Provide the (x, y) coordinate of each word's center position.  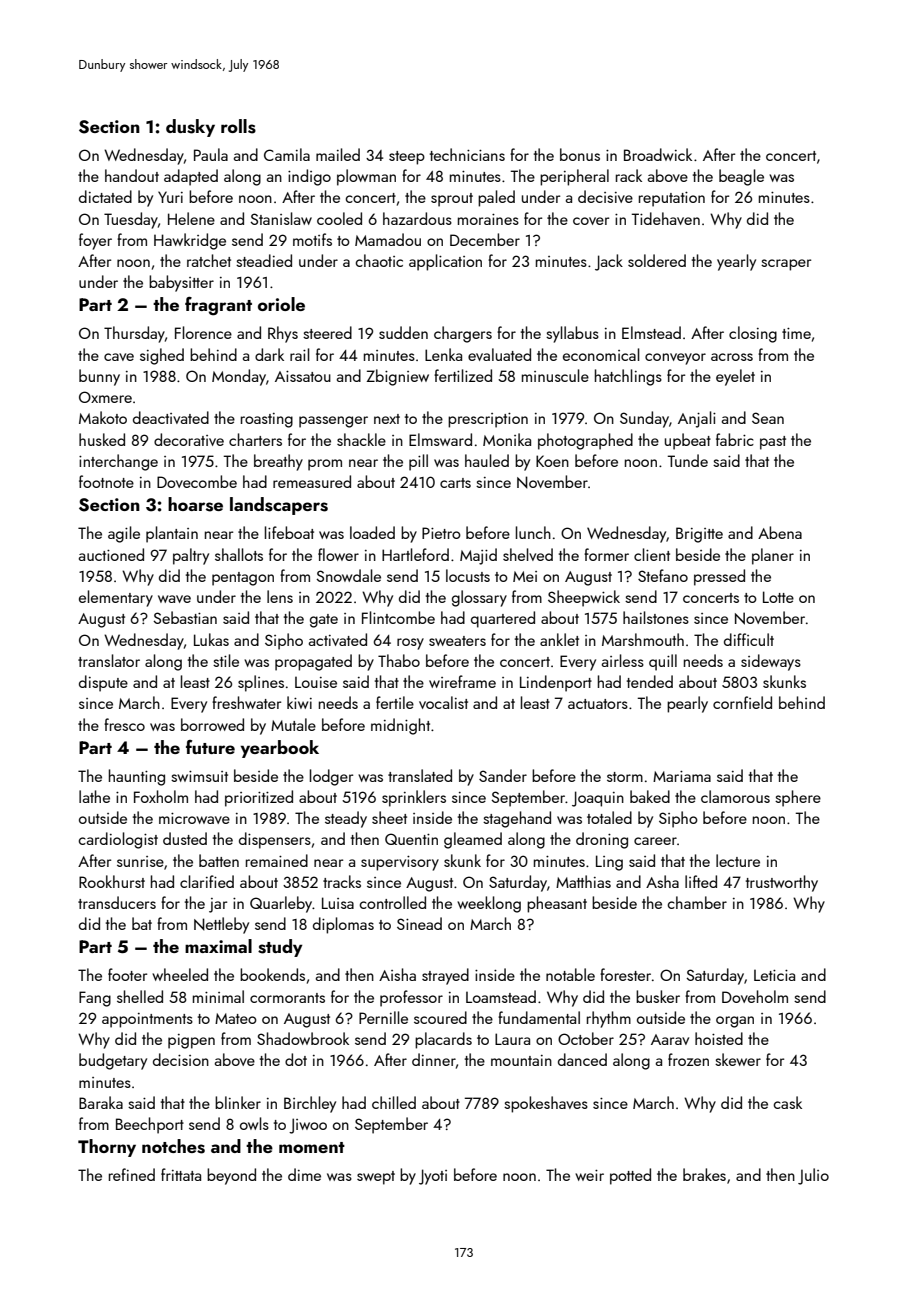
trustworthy (782, 883)
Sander (503, 775)
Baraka (101, 1102)
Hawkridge (190, 241)
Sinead (419, 923)
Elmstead (651, 332)
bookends (272, 974)
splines (261, 683)
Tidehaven (665, 218)
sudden (403, 332)
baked (650, 796)
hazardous (417, 218)
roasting (267, 420)
